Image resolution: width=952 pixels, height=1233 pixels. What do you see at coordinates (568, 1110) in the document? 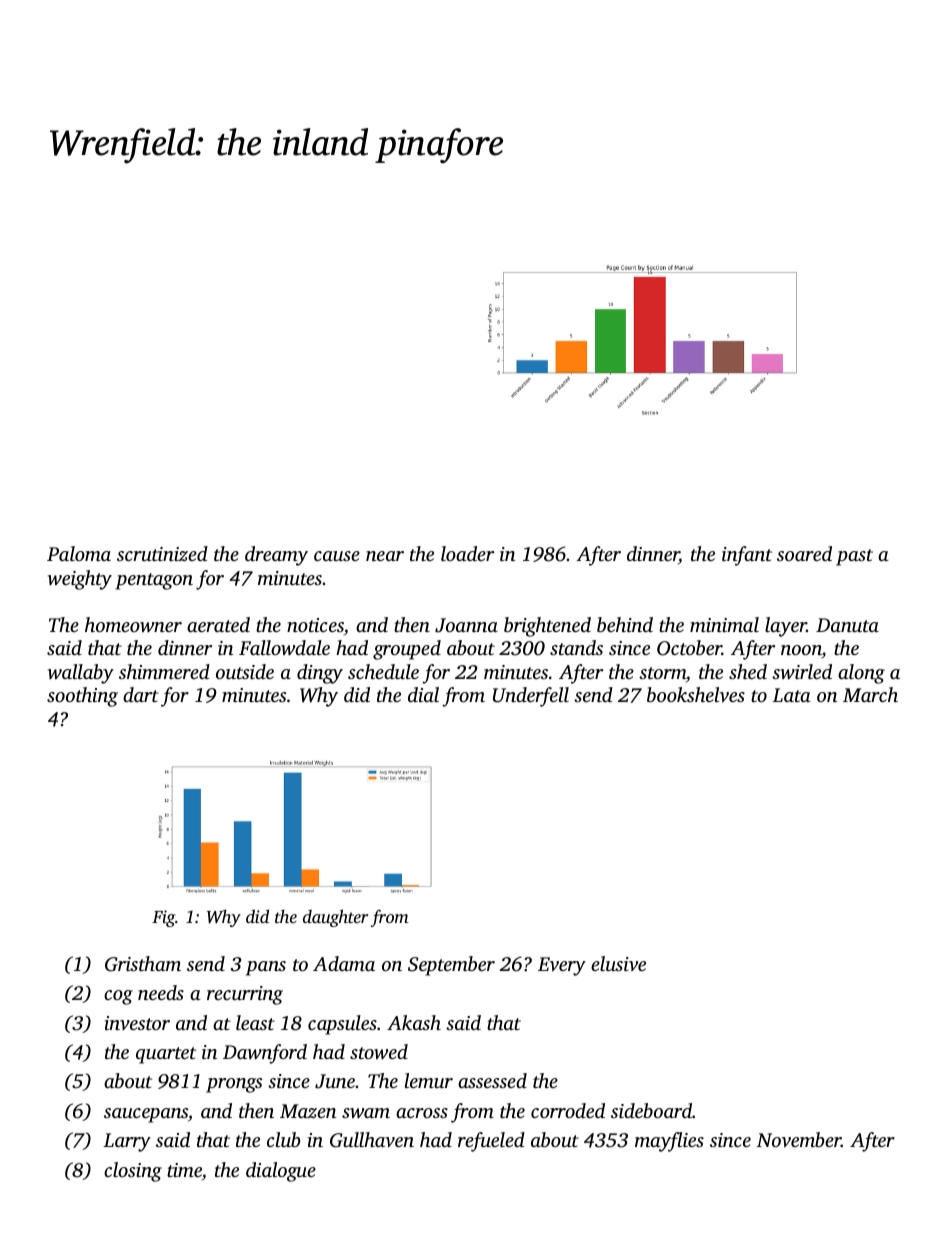
I see `corroded` at bounding box center [568, 1110].
